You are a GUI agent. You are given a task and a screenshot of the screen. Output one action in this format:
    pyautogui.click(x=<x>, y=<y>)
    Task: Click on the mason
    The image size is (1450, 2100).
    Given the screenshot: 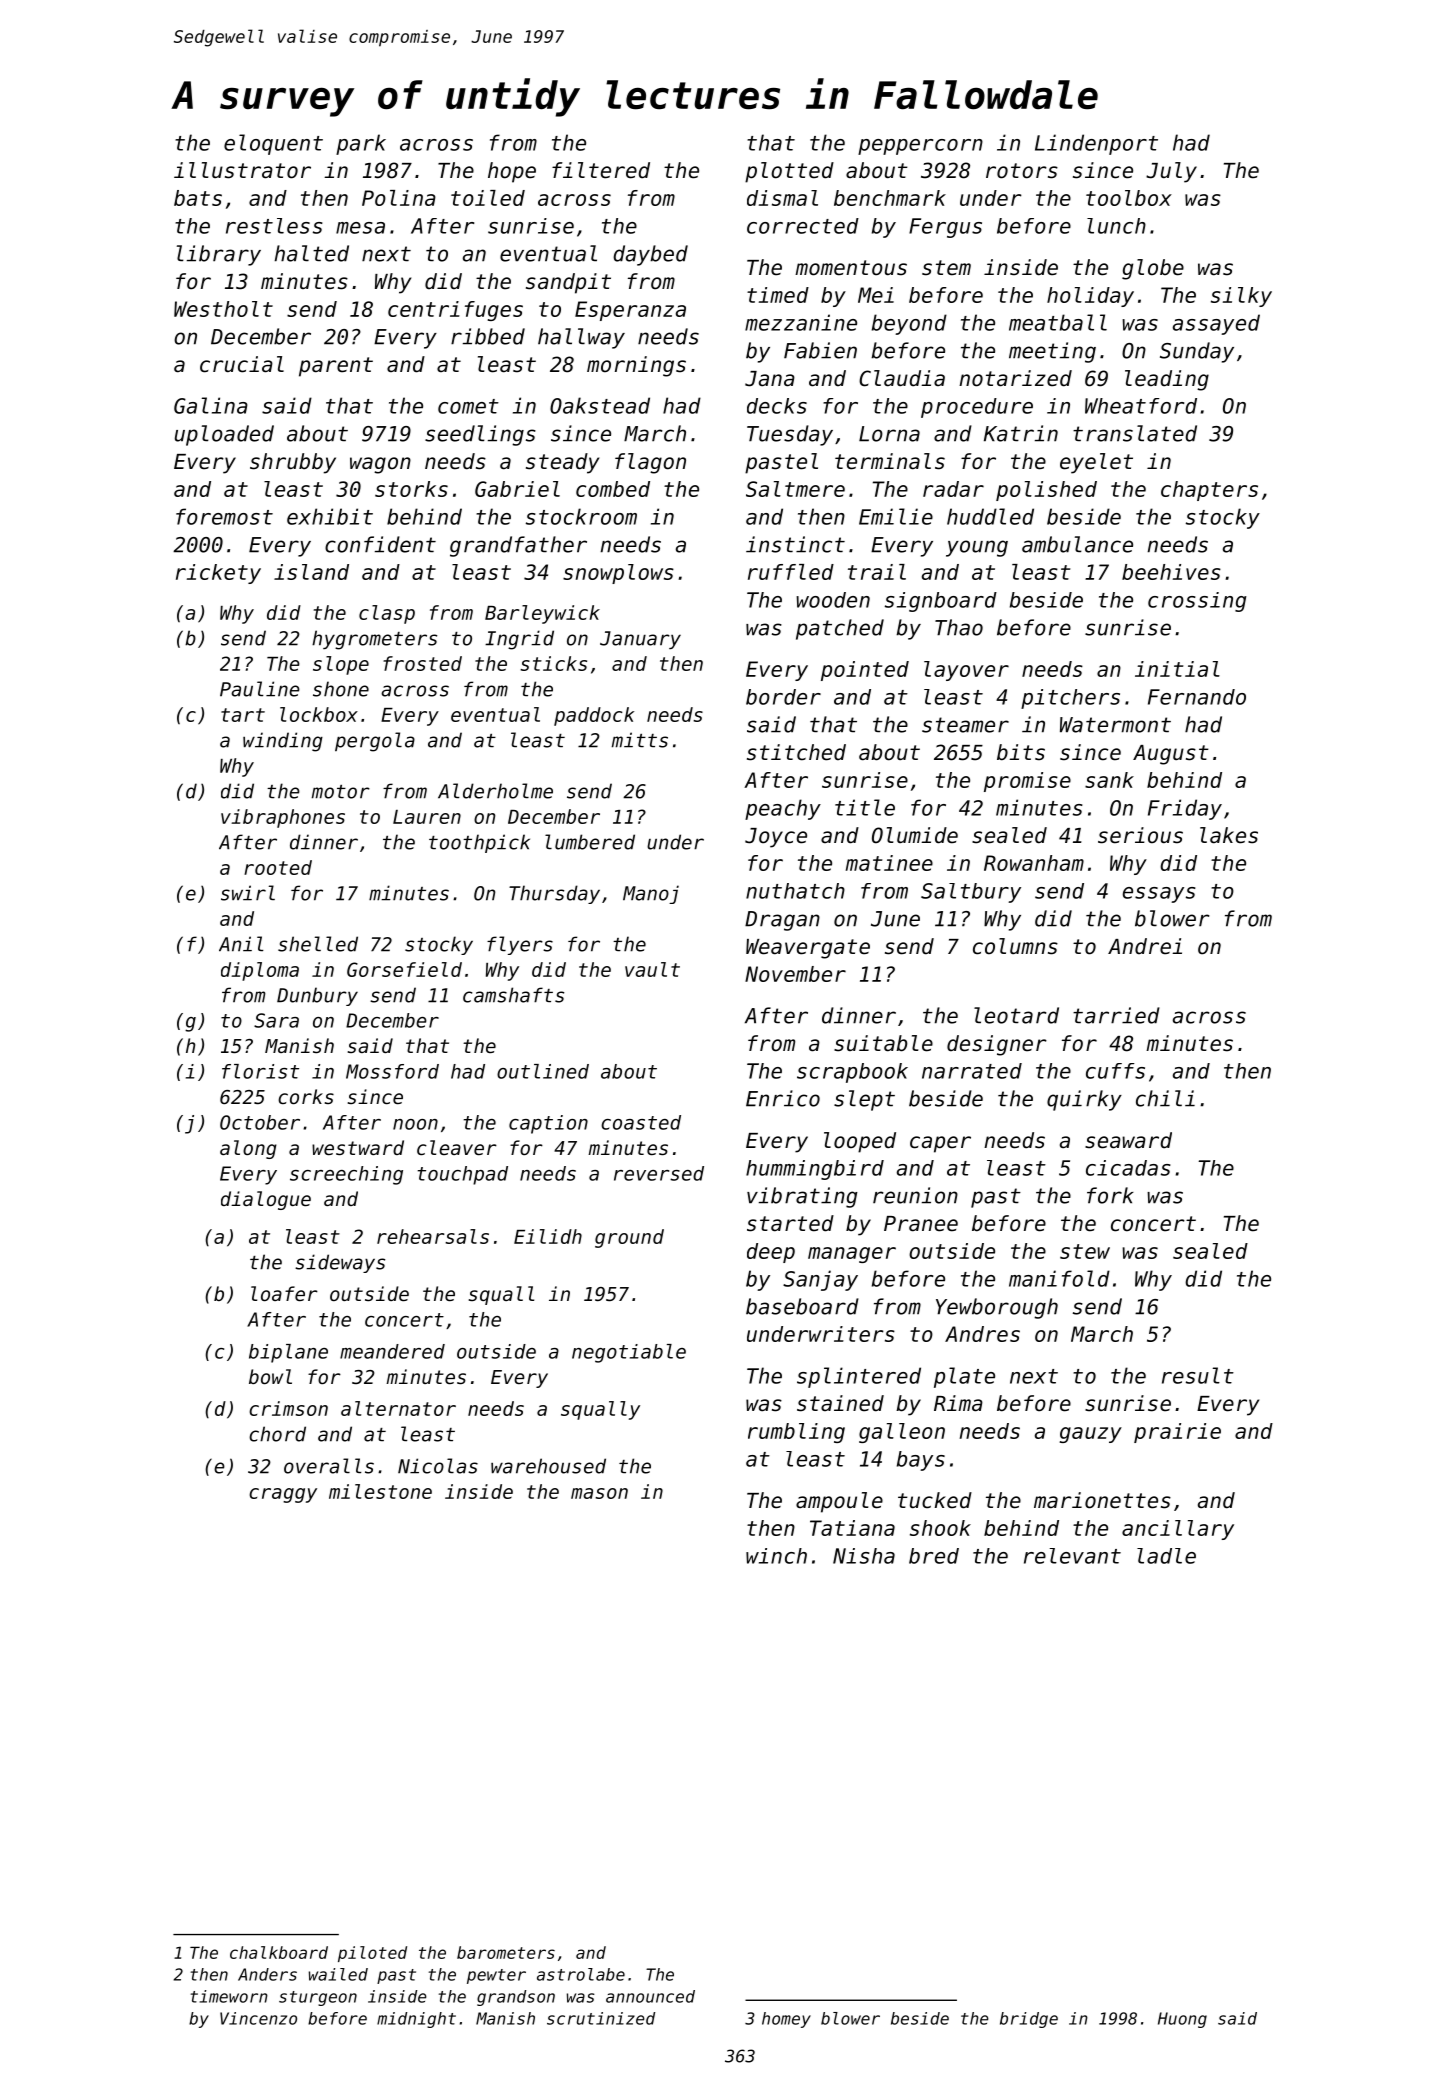 What is the action you would take?
    pyautogui.click(x=599, y=1493)
